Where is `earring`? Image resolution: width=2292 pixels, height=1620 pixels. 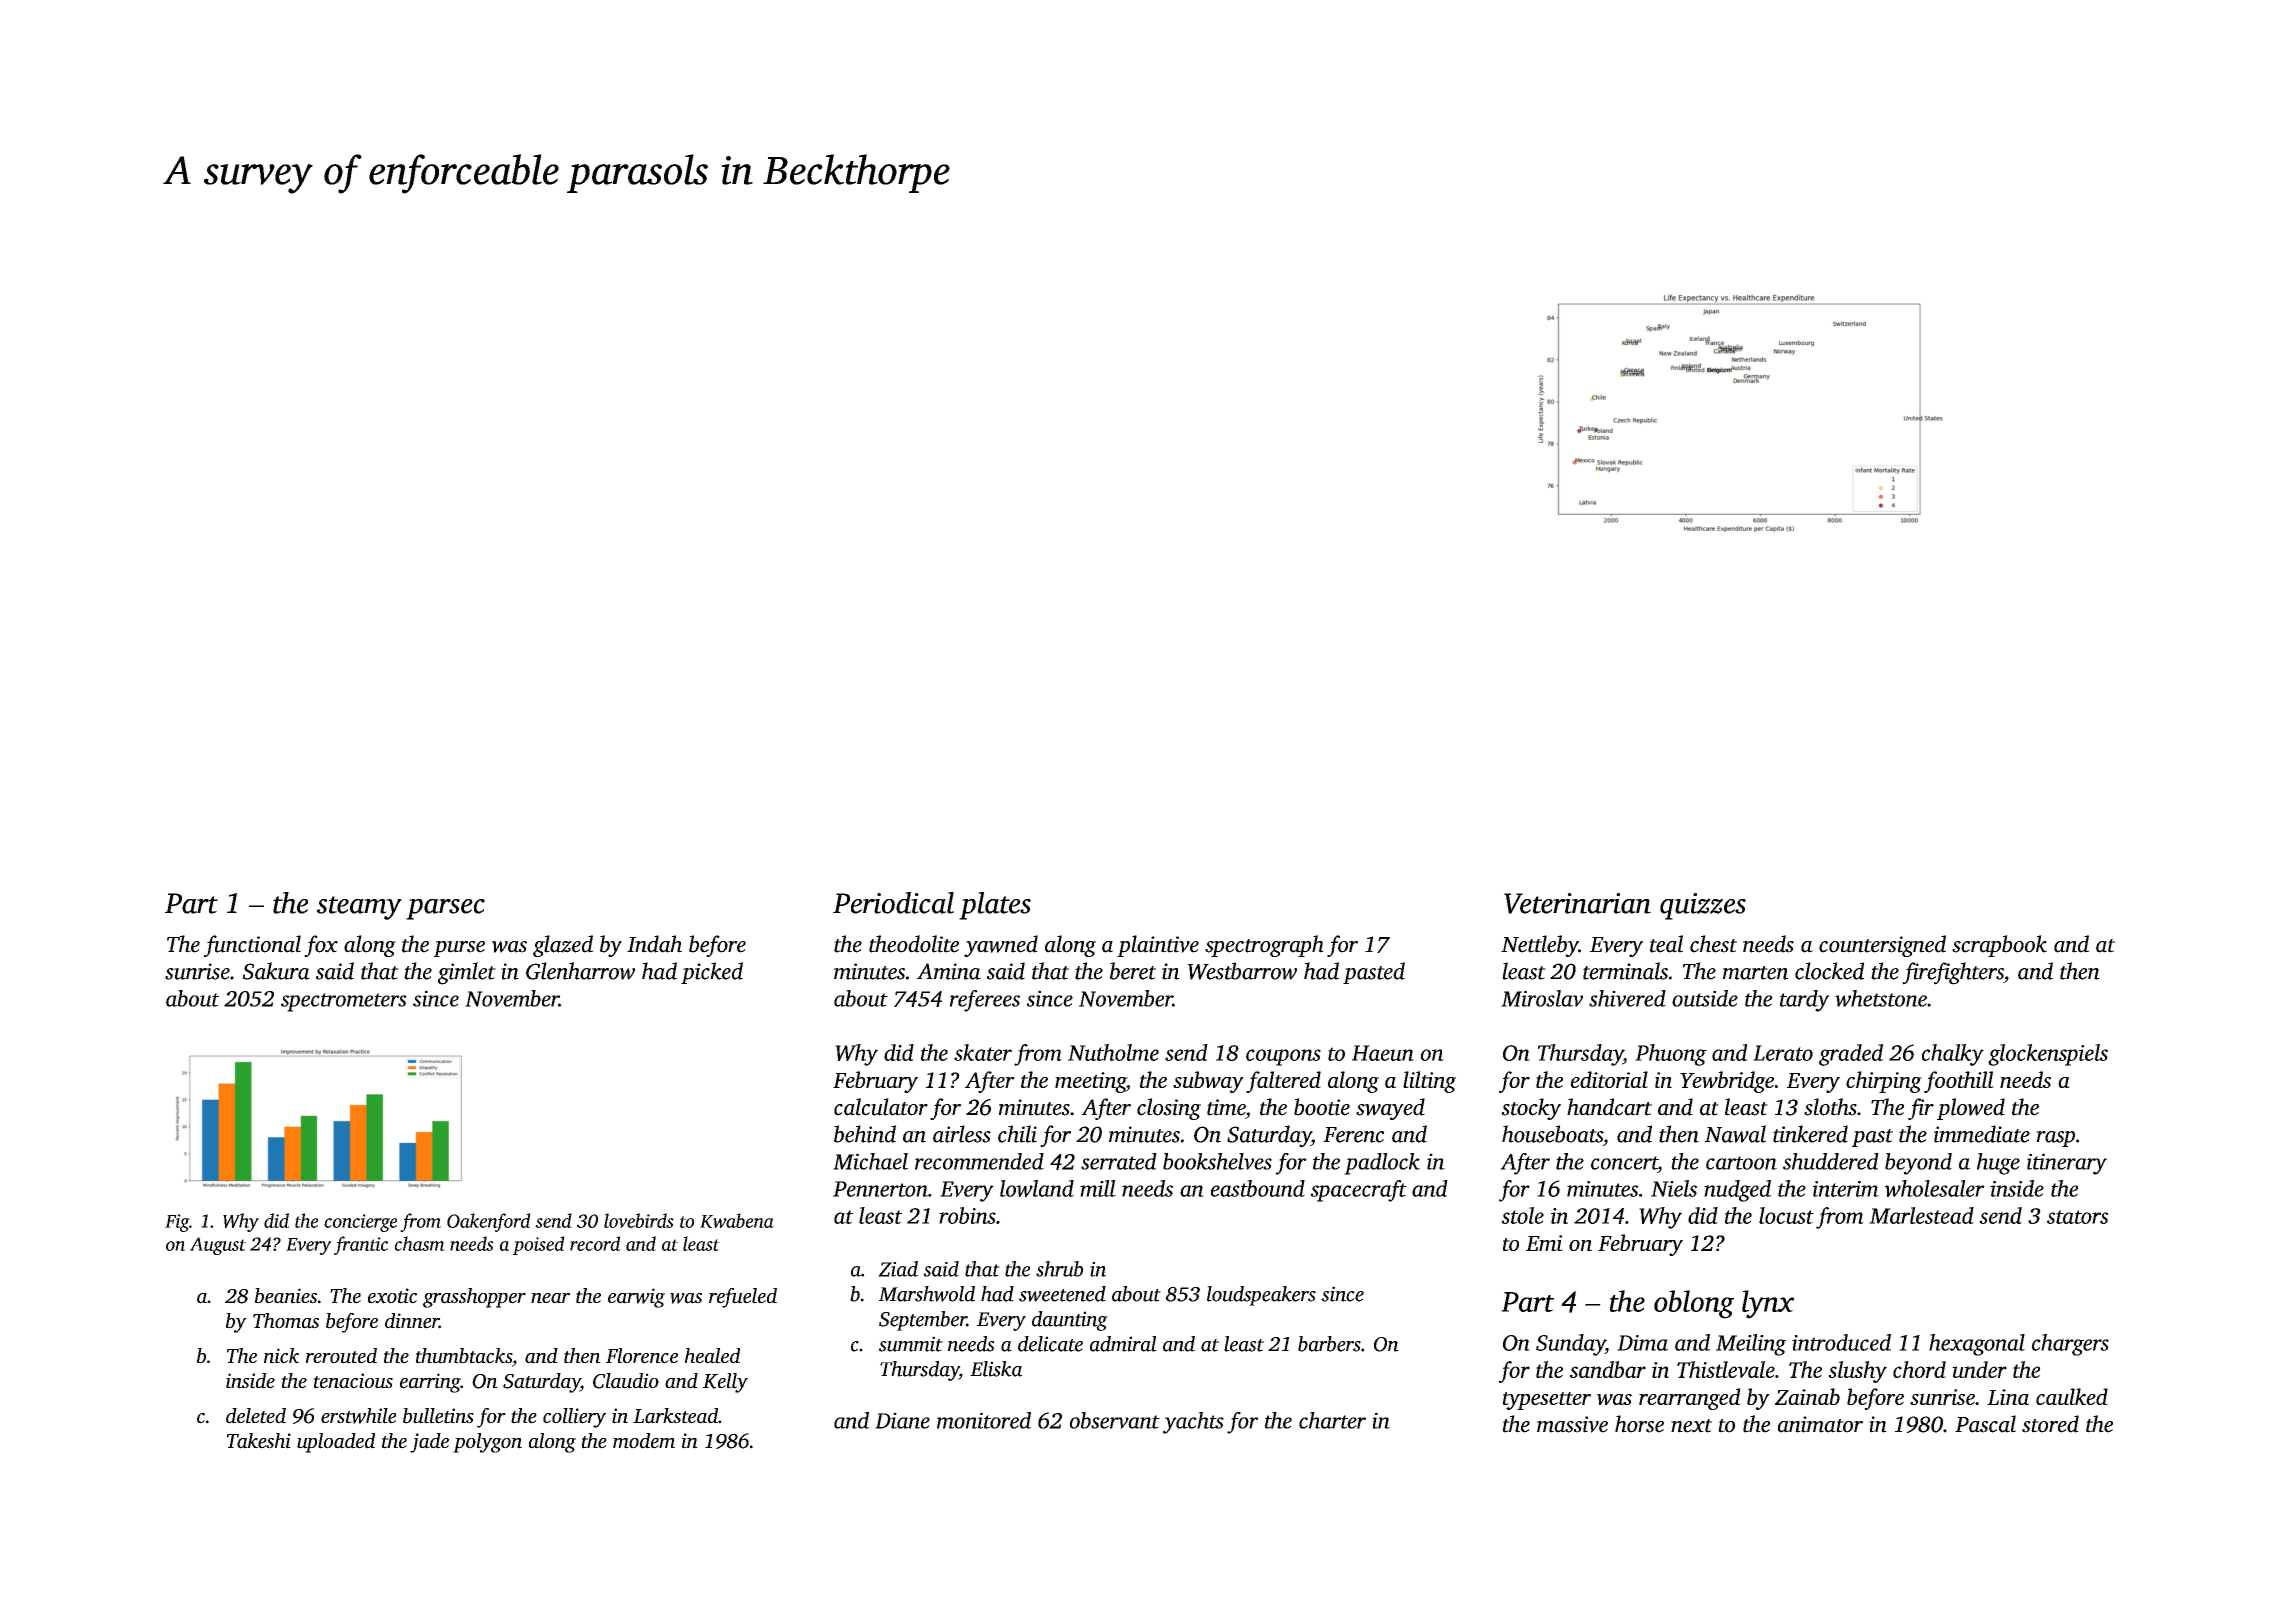
earring is located at coordinates (430, 1383).
